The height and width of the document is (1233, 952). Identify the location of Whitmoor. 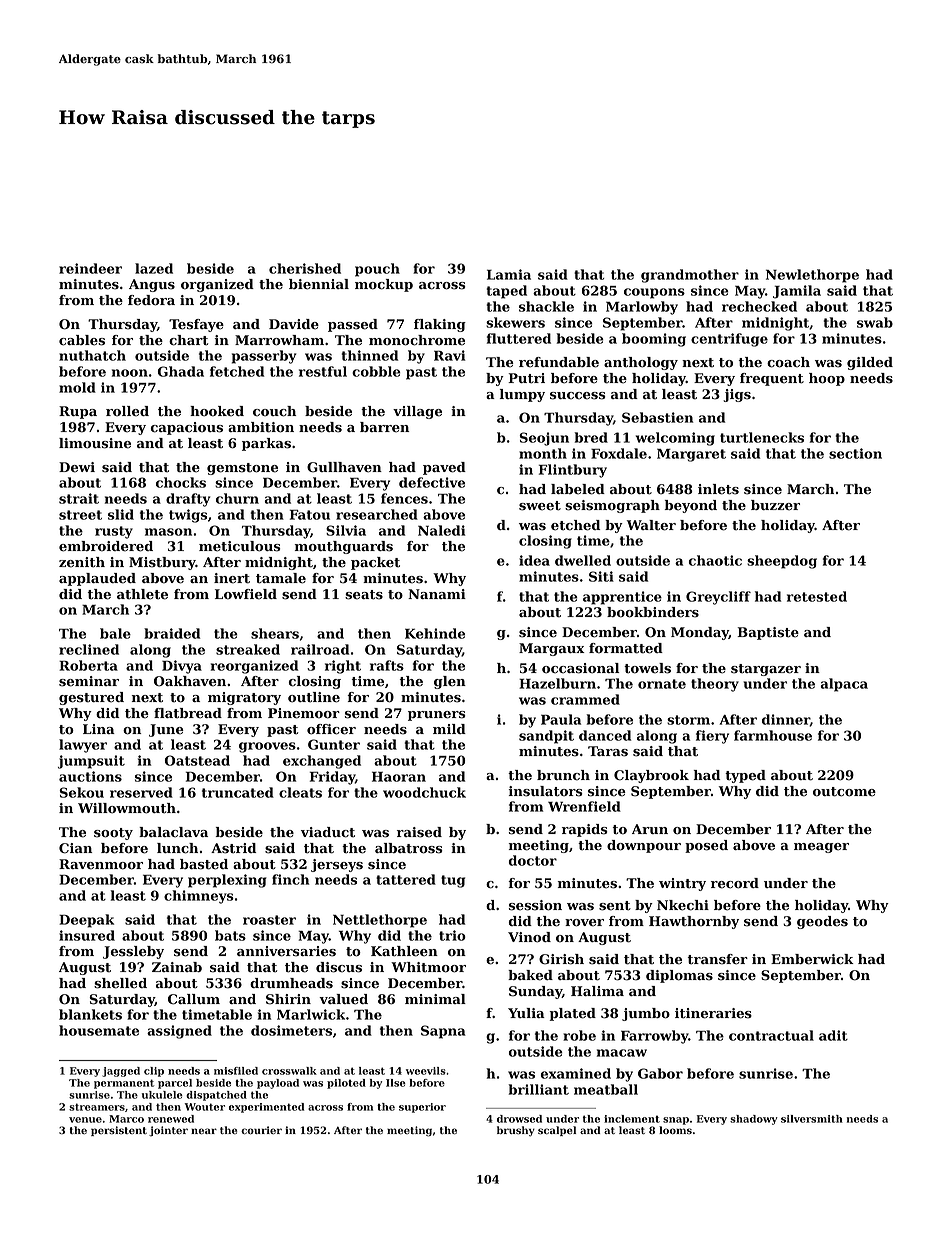
(428, 967).
